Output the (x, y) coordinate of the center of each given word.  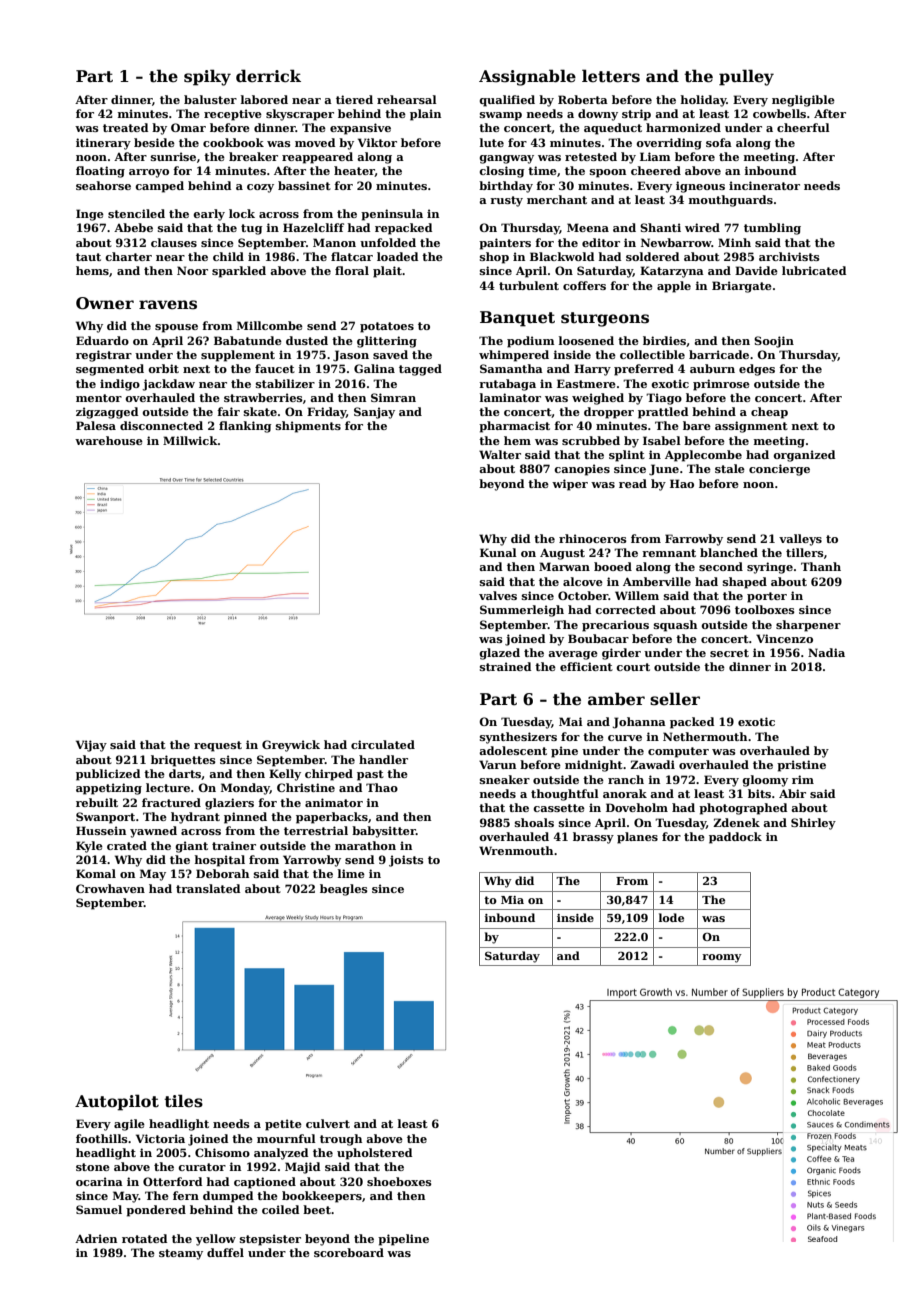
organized (804, 456)
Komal (96, 873)
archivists (789, 256)
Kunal (498, 552)
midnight (594, 766)
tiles (183, 1101)
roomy (722, 958)
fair (228, 411)
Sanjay (374, 413)
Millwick (190, 440)
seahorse (103, 185)
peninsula (392, 215)
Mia (512, 900)
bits (759, 793)
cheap (769, 413)
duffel (225, 1252)
